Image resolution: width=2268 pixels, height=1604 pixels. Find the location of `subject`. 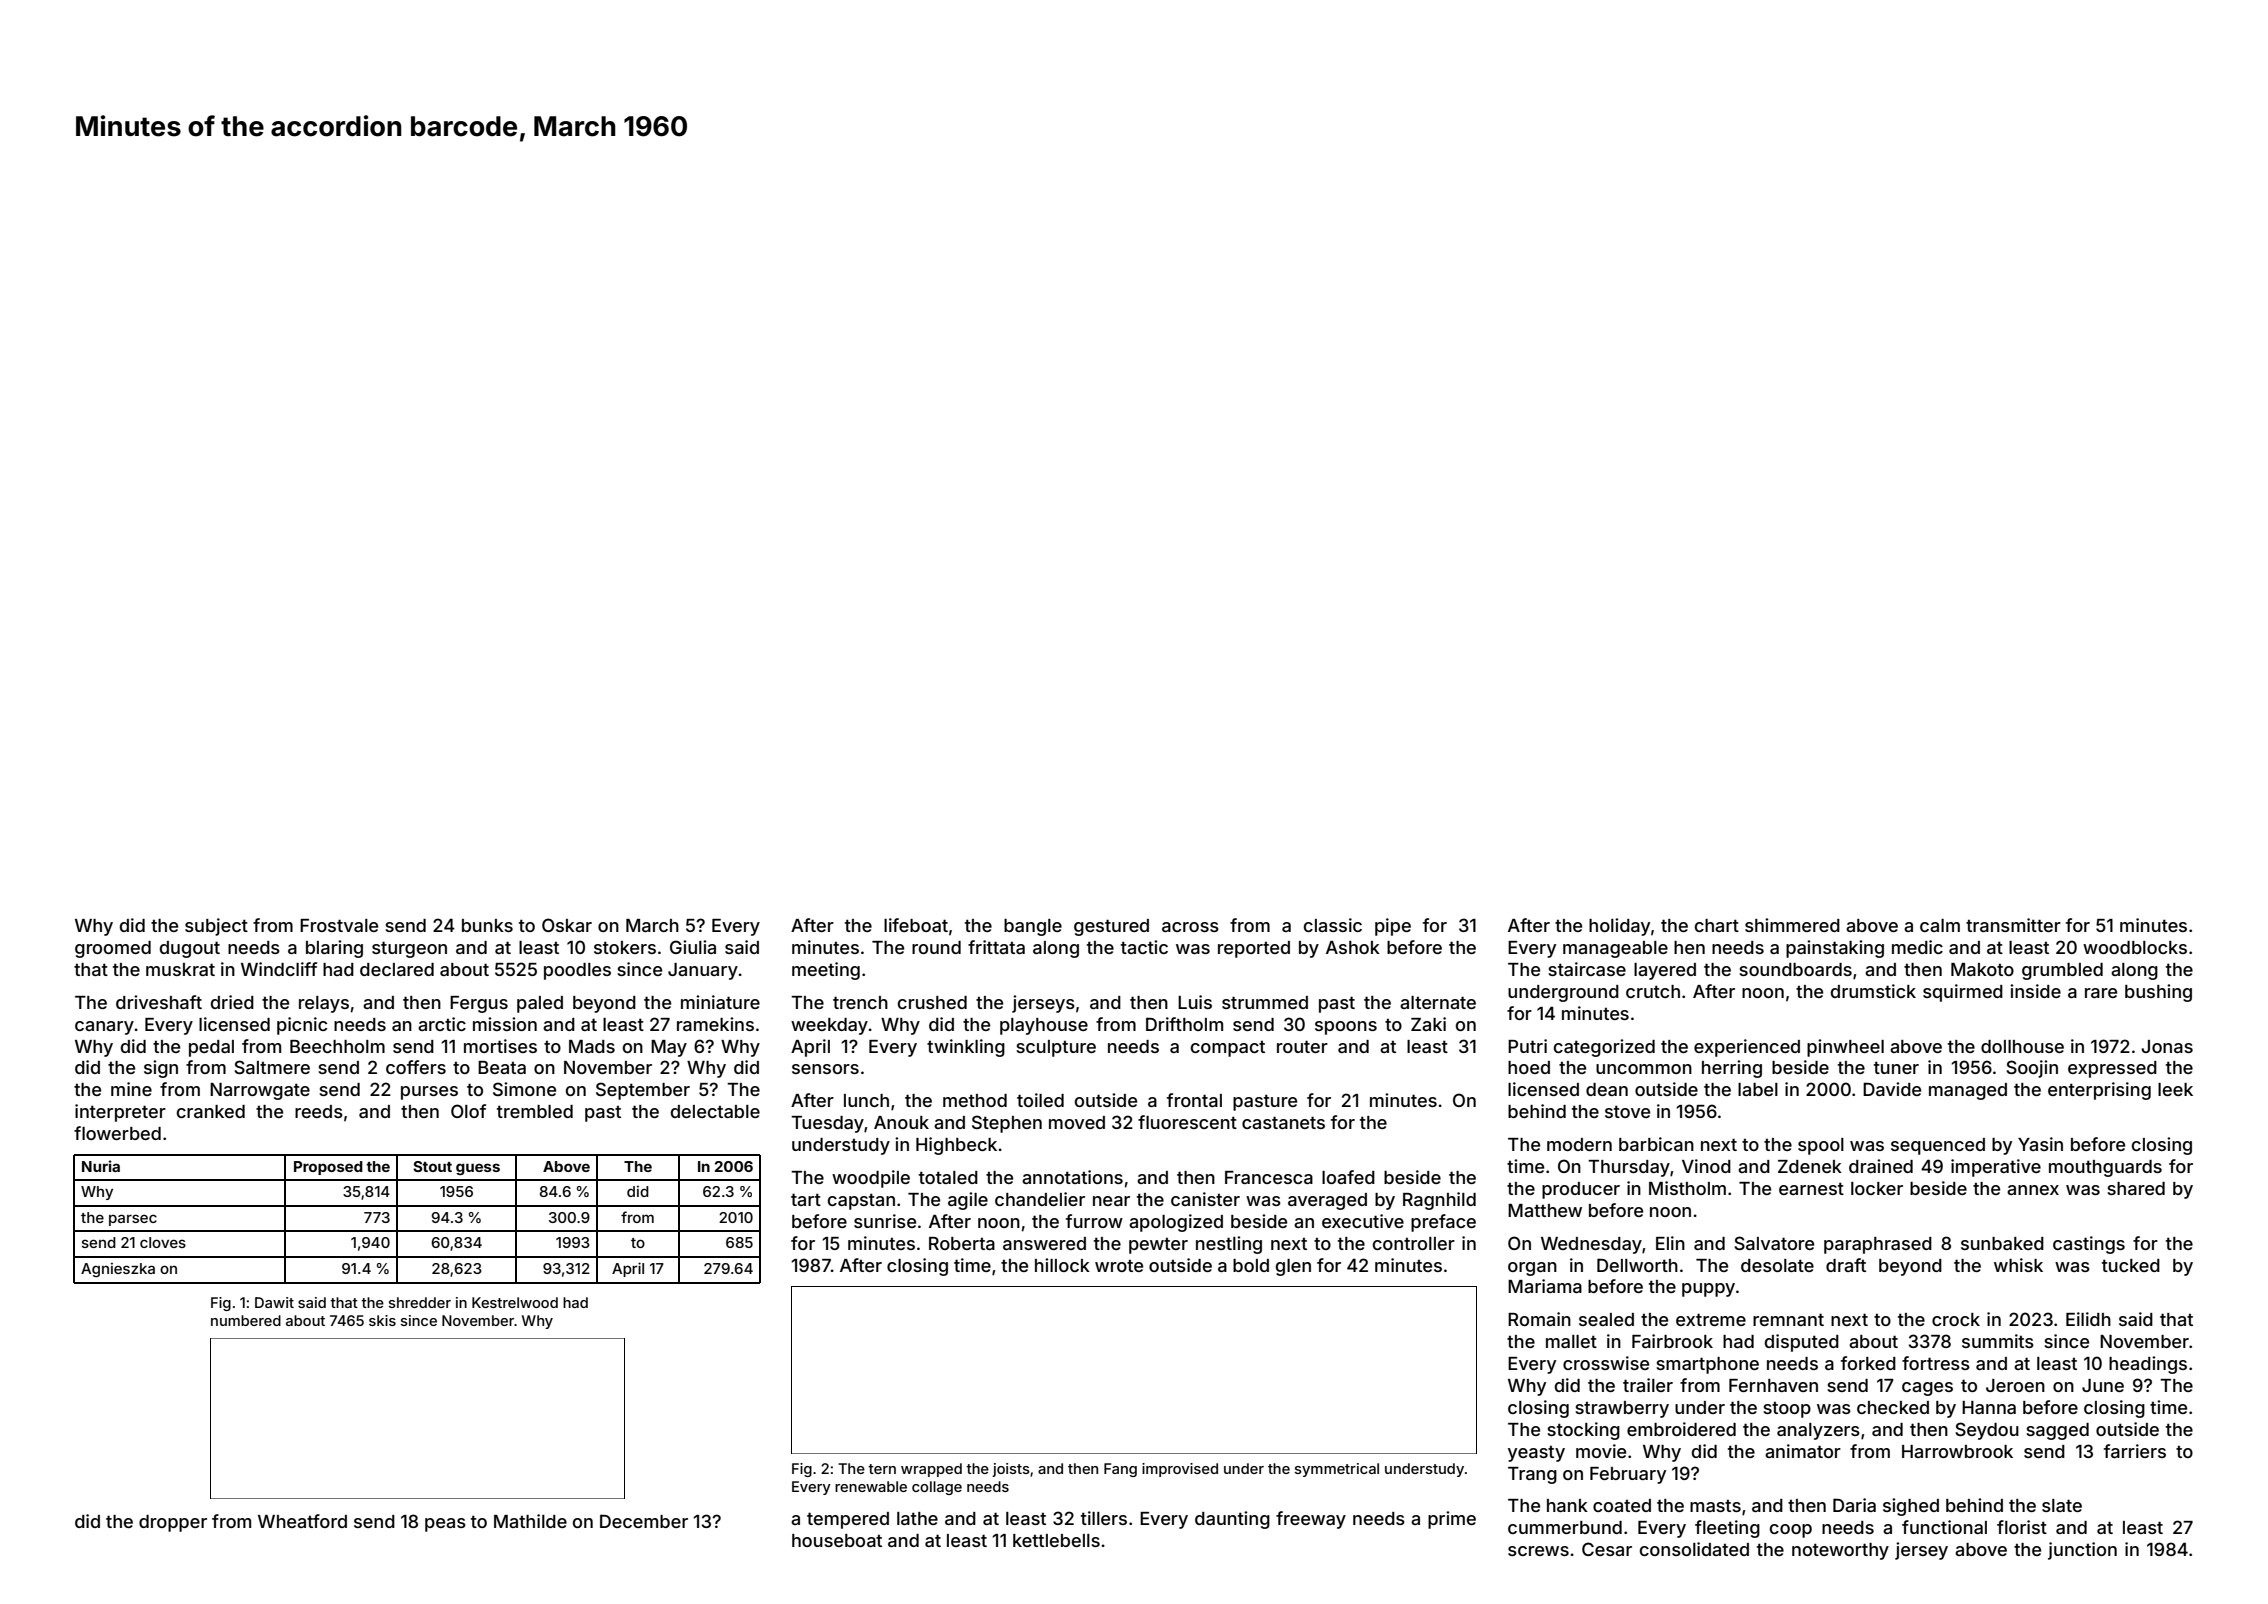

subject is located at coordinates (216, 927).
